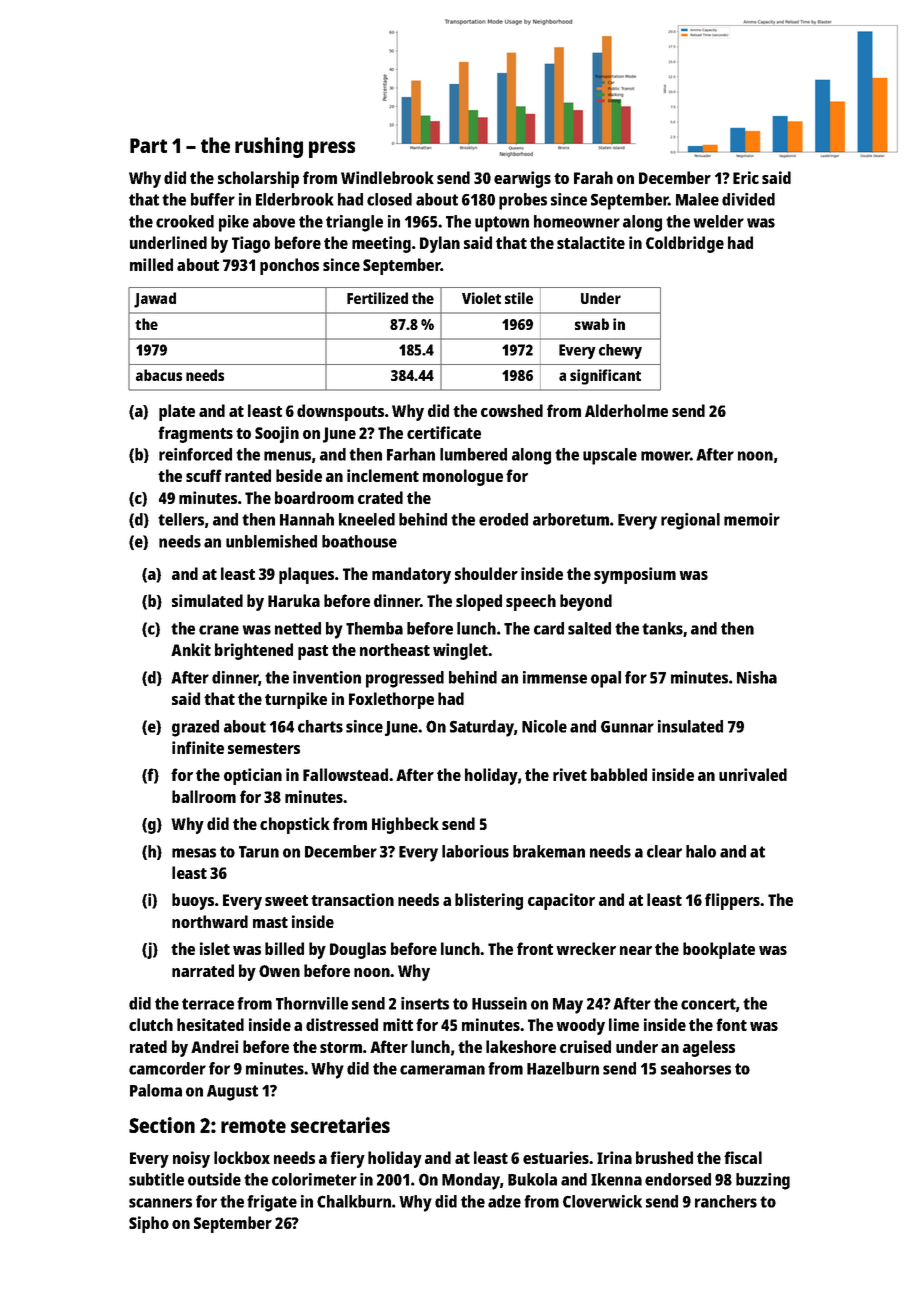 The width and height of the document is (924, 1314). What do you see at coordinates (593, 177) in the document?
I see `Farah` at bounding box center [593, 177].
